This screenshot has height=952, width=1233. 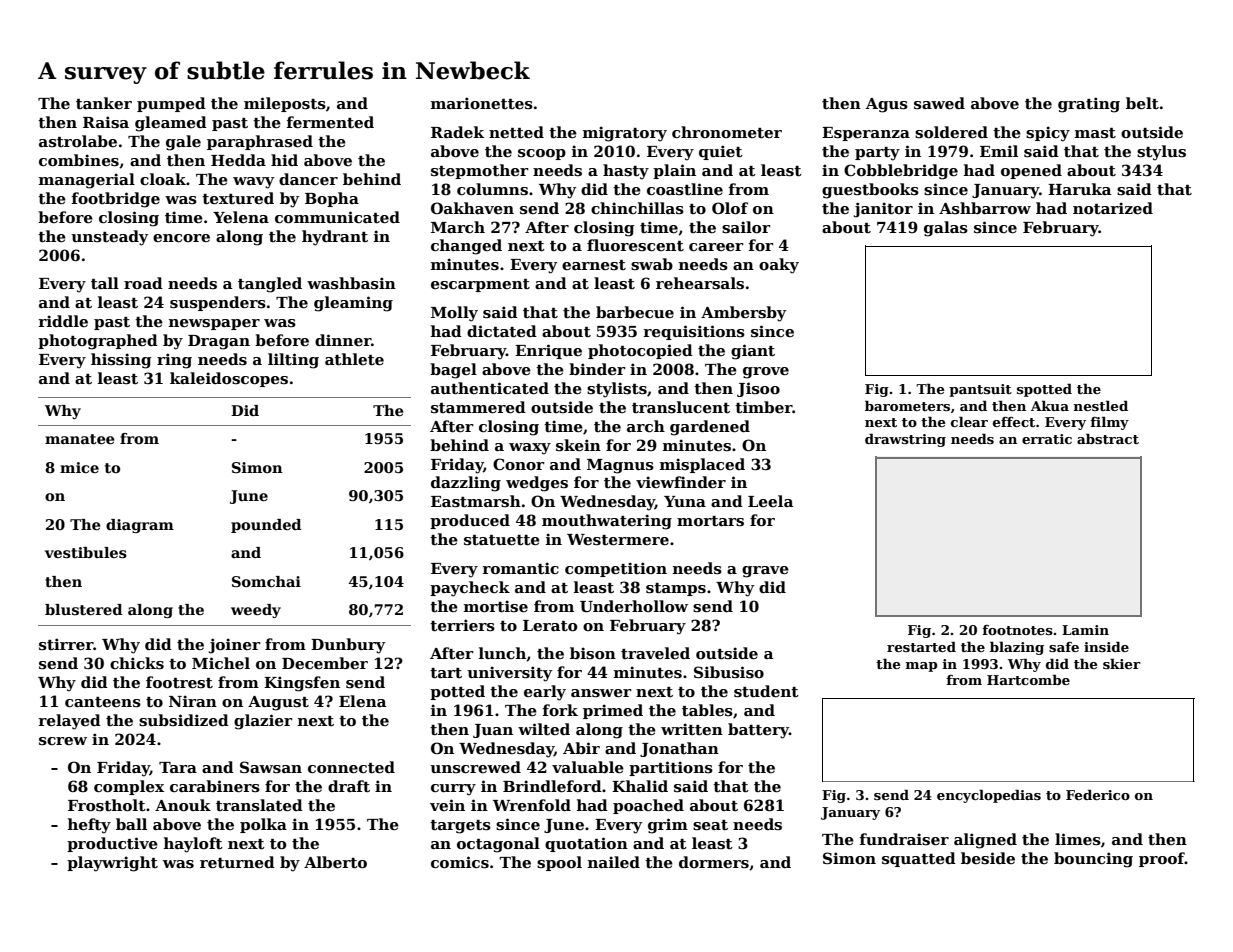 What do you see at coordinates (1031, 171) in the screenshot?
I see `opened` at bounding box center [1031, 171].
